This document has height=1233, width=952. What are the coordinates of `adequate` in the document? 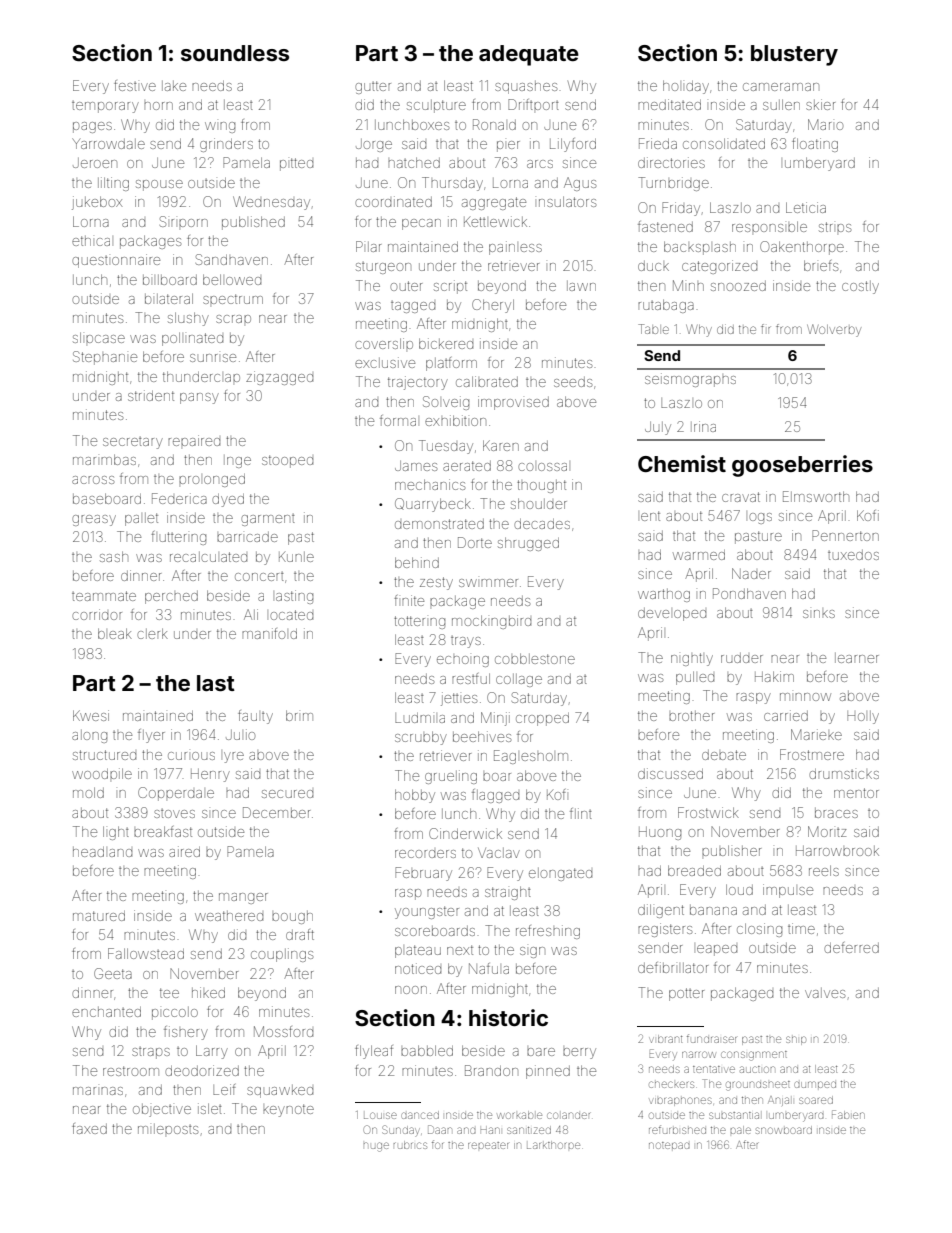 It's located at (529, 55).
